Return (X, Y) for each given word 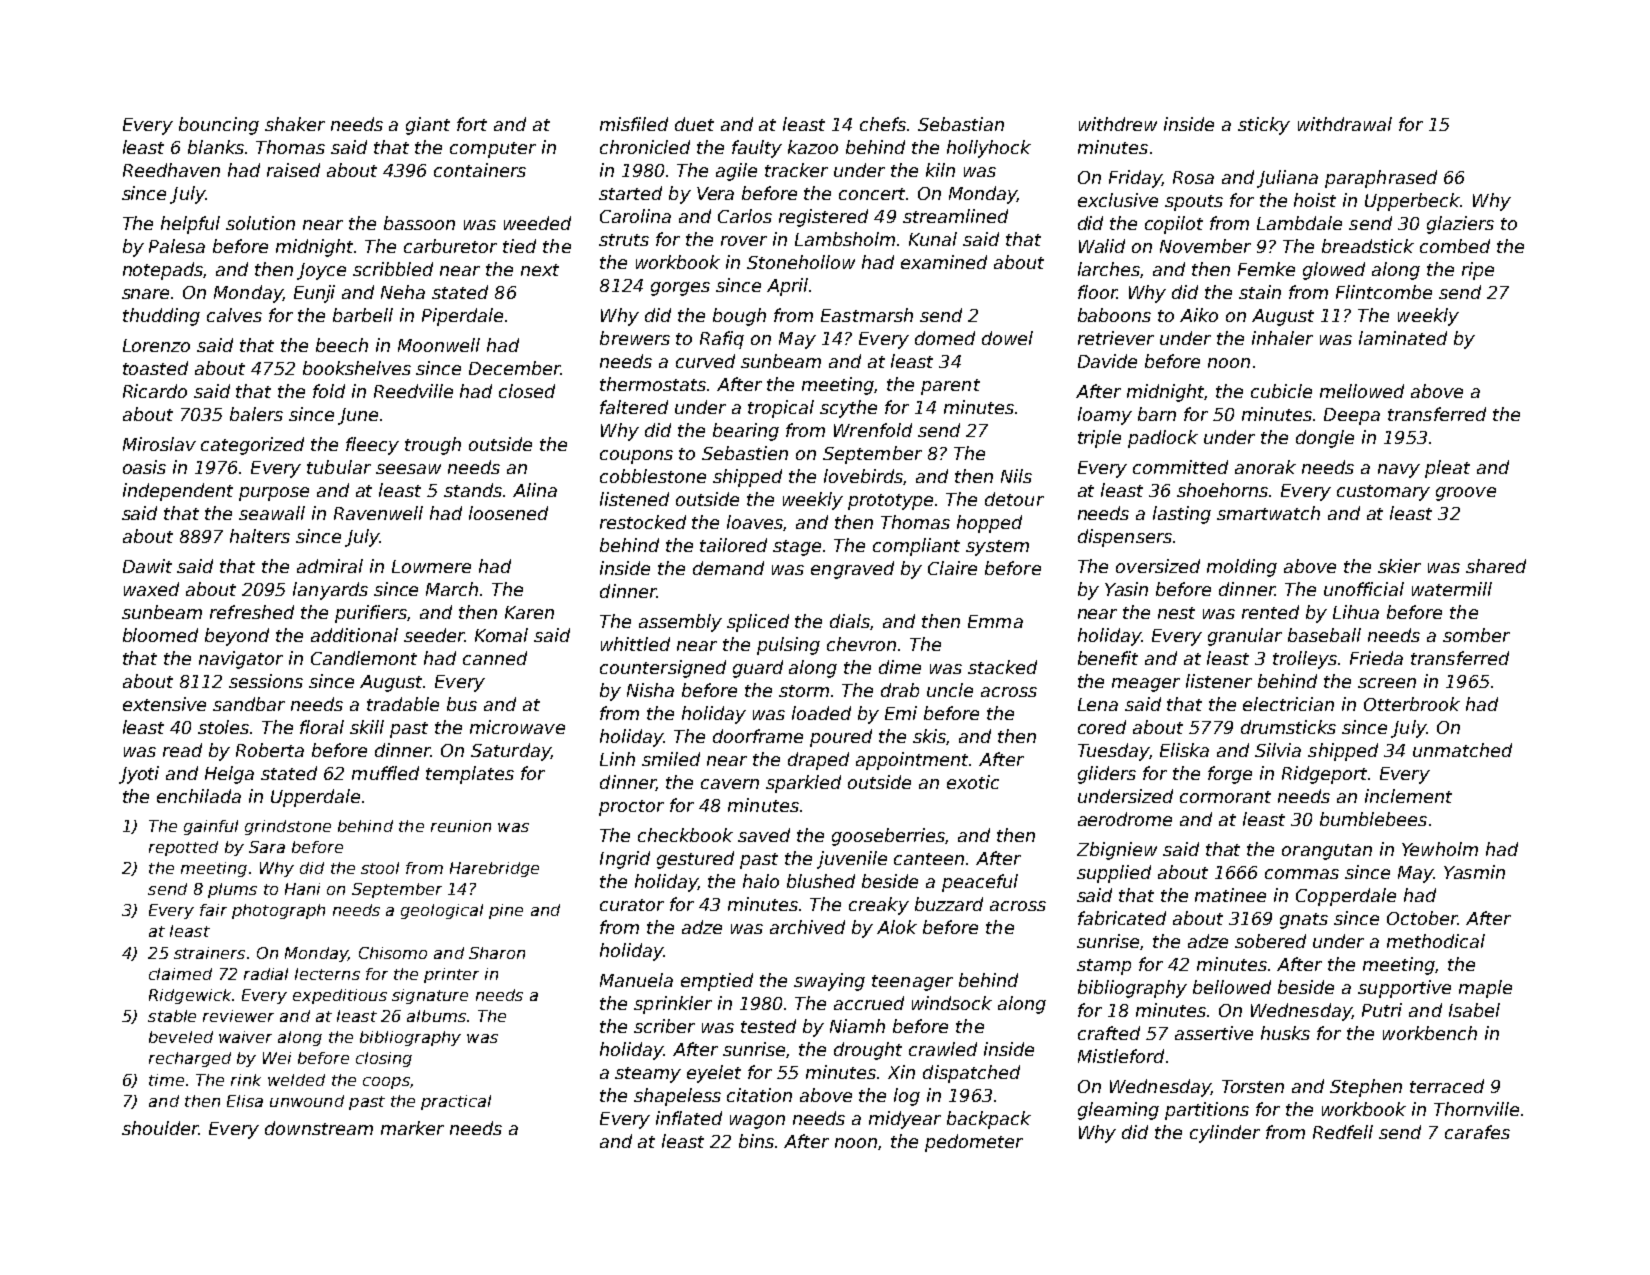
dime (900, 667)
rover (744, 241)
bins (756, 1141)
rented (1270, 612)
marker (412, 1128)
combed (1455, 246)
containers (480, 170)
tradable (403, 704)
